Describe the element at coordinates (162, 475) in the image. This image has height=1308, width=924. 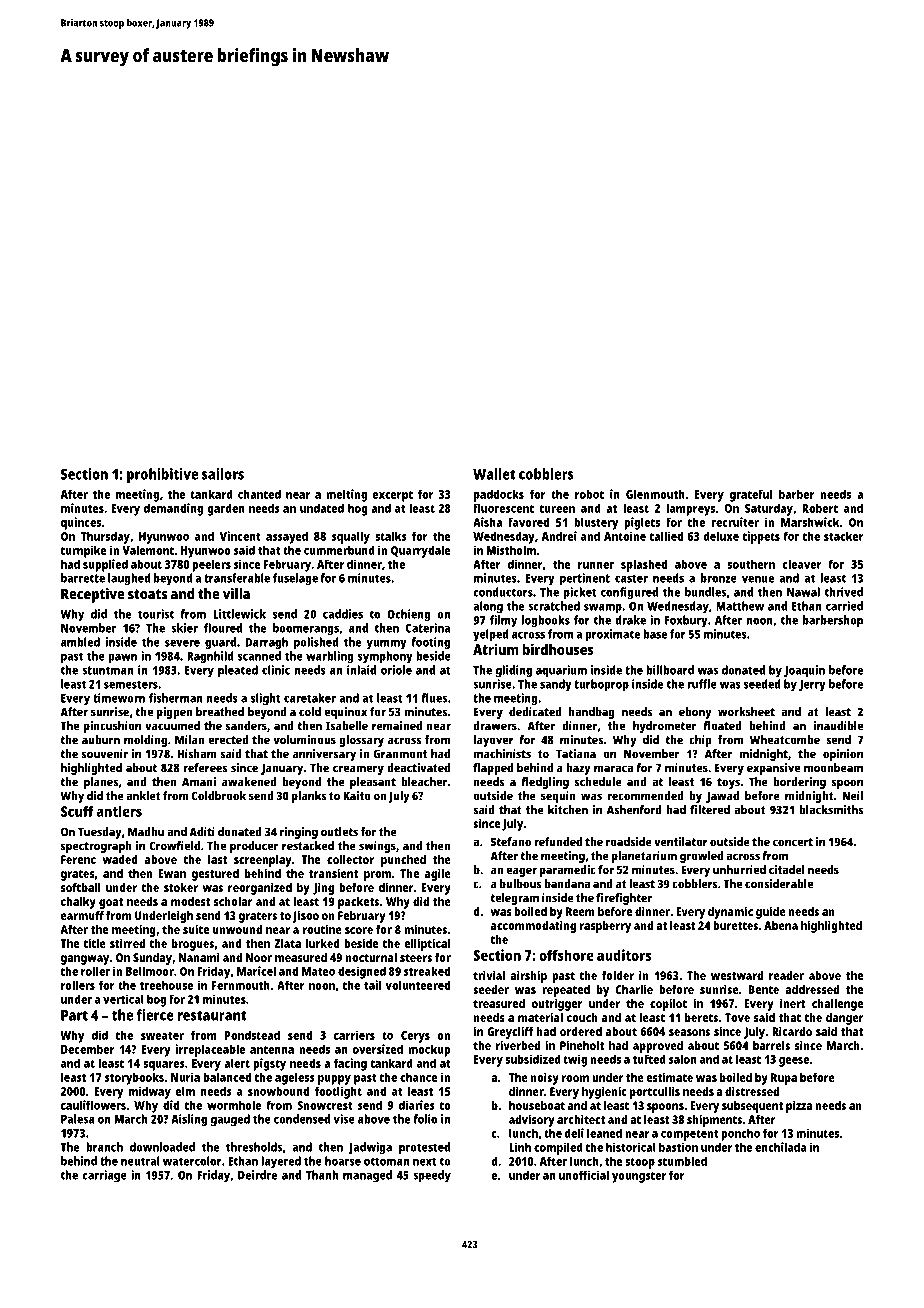
I see `prohibitive` at that location.
